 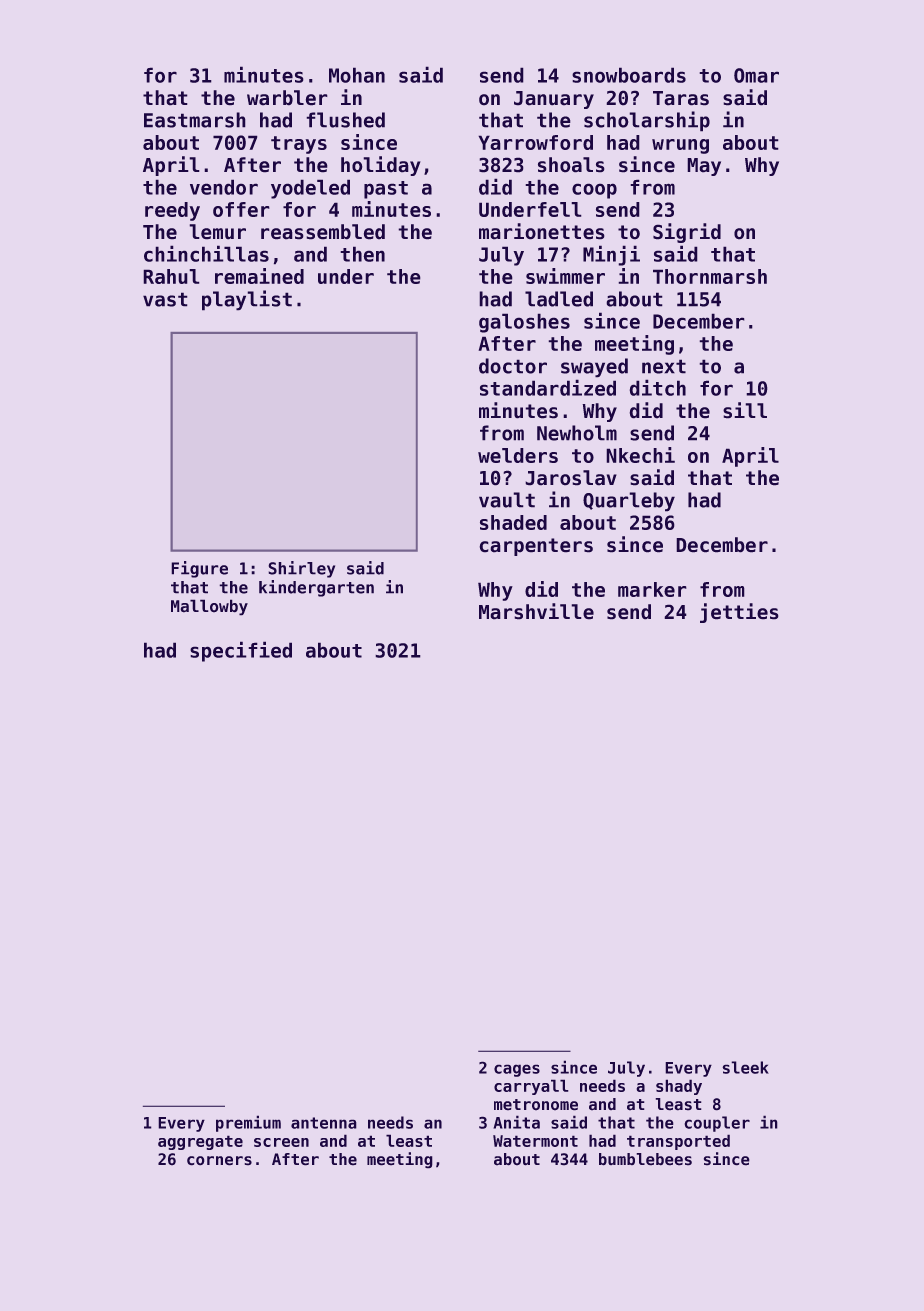 What do you see at coordinates (171, 276) in the screenshot?
I see `Rahul` at bounding box center [171, 276].
